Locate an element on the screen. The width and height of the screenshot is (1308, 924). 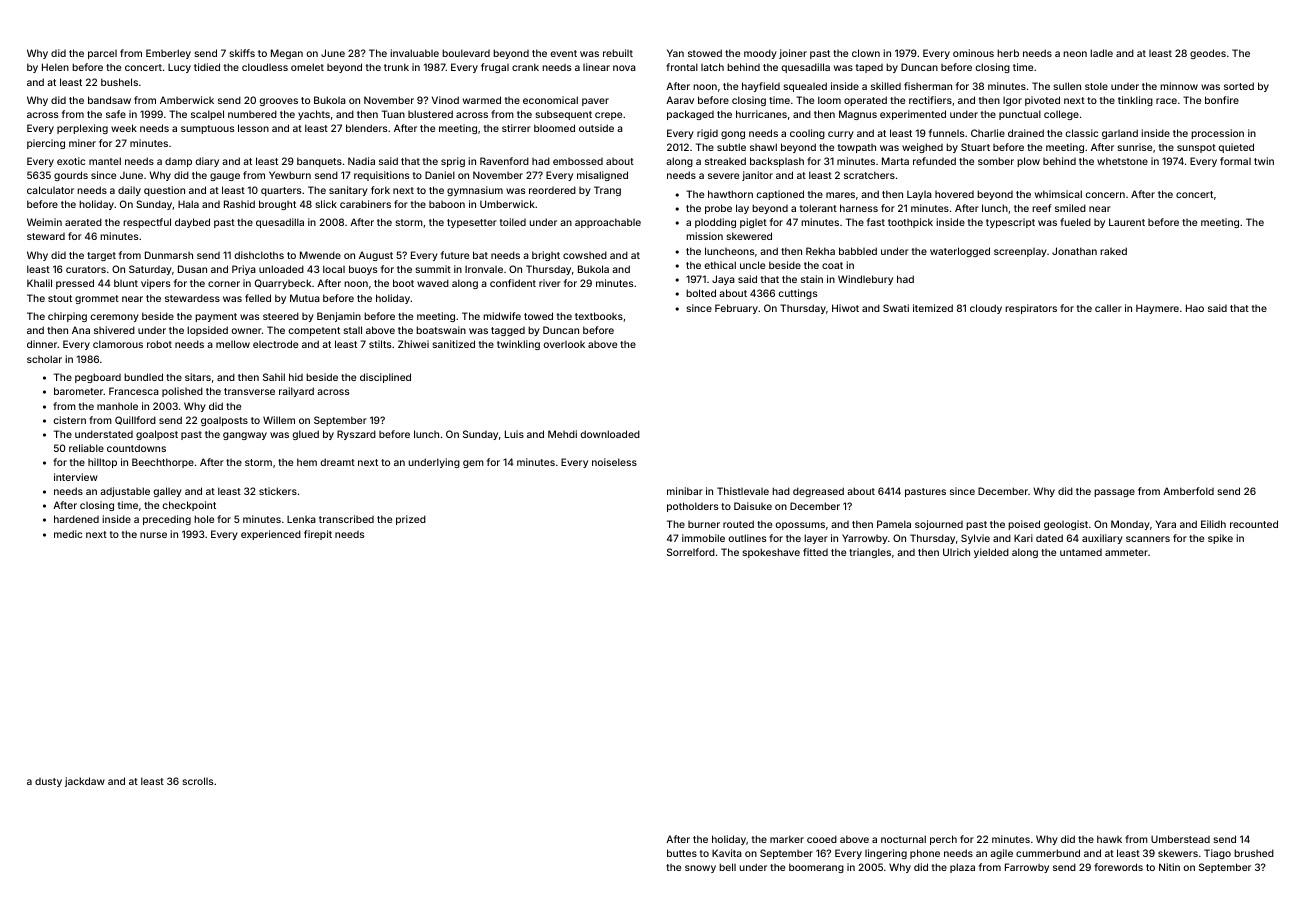
Laurent is located at coordinates (1127, 222).
